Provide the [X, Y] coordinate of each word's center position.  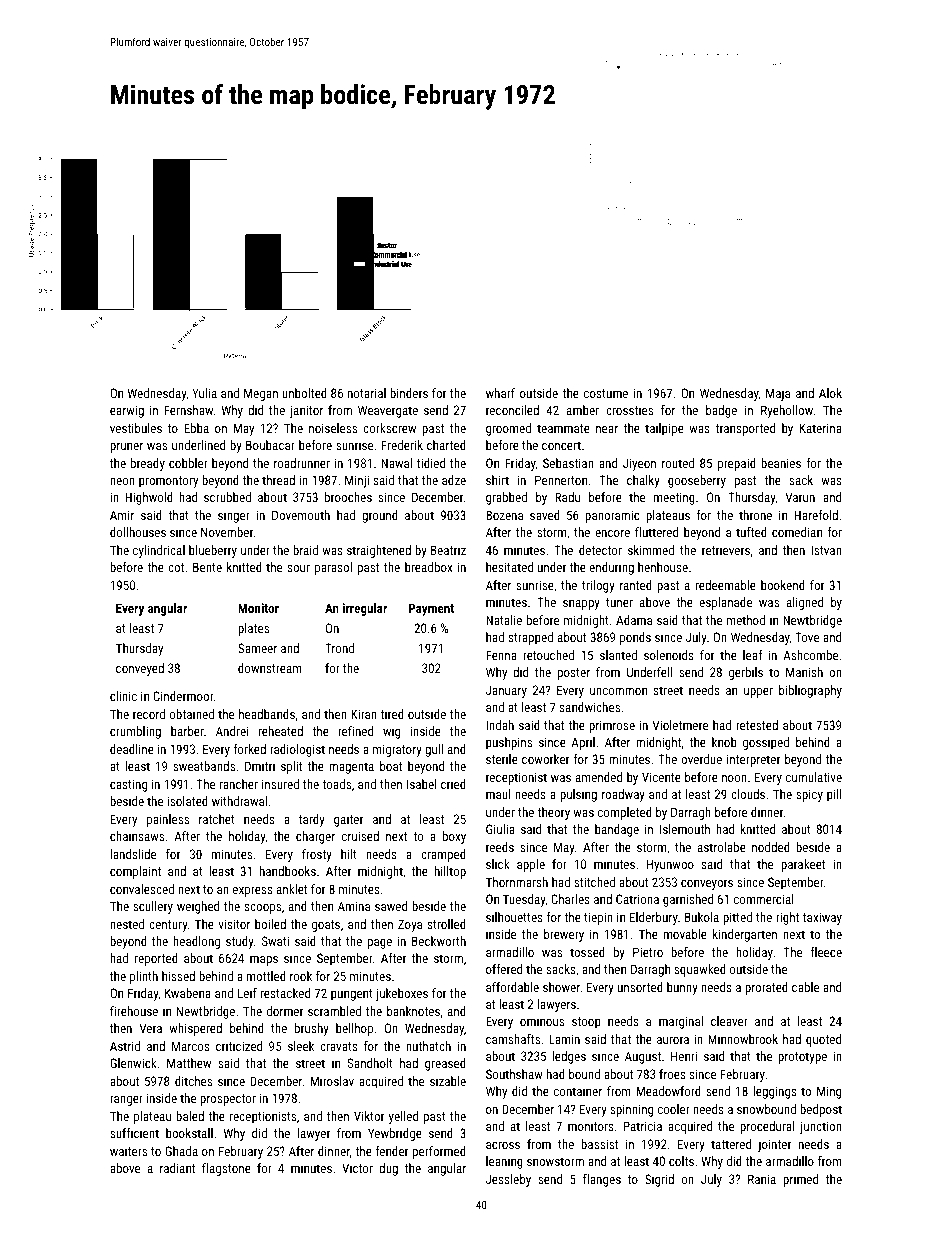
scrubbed [227, 497]
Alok [830, 393]
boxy [454, 837]
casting [128, 785]
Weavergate [388, 411]
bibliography [810, 691]
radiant [177, 1168]
